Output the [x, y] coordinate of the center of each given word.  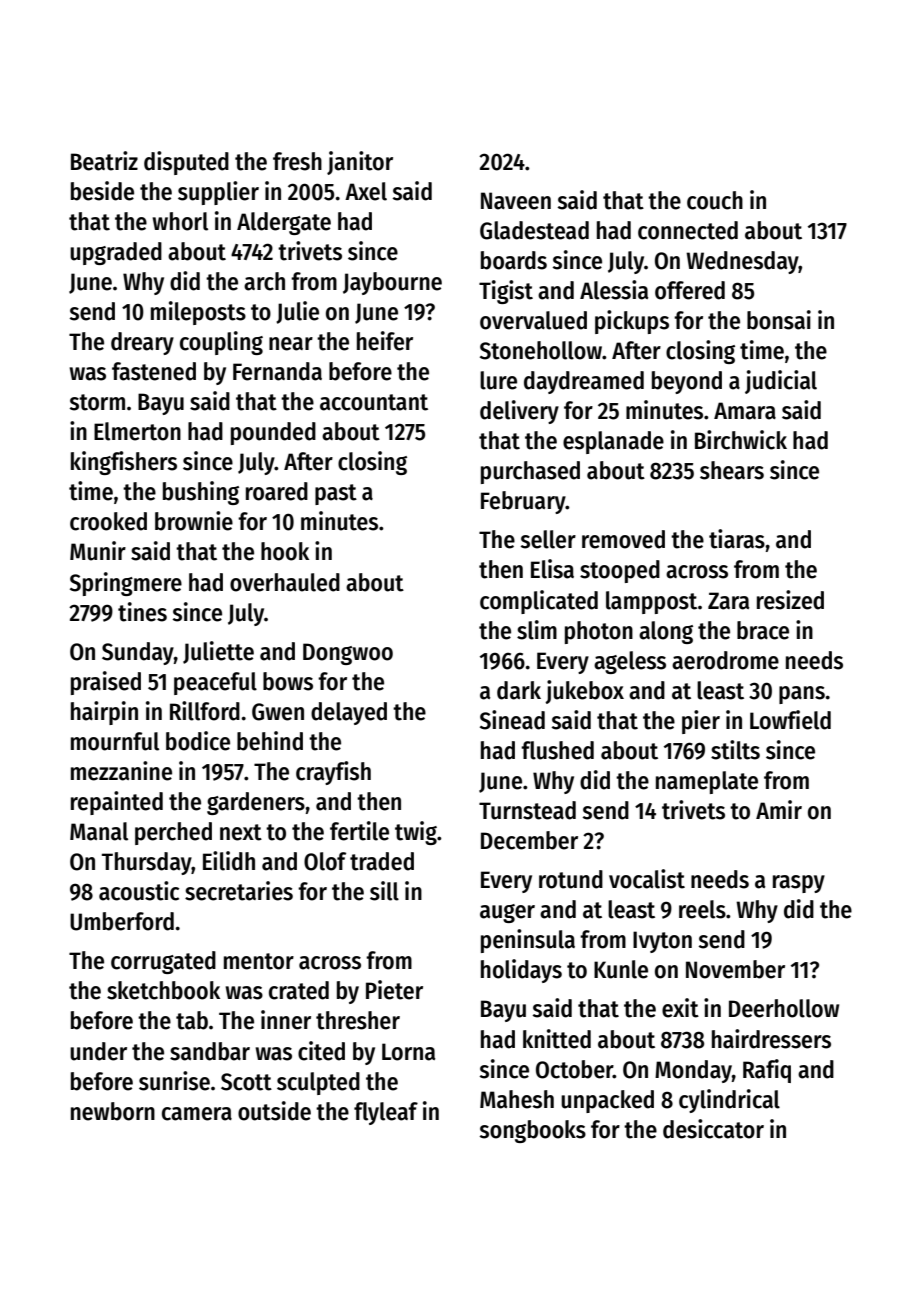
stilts [735, 750]
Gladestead [534, 230]
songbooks [532, 1131]
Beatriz [104, 161]
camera [197, 1114]
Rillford [205, 711]
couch [715, 200]
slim [537, 630]
